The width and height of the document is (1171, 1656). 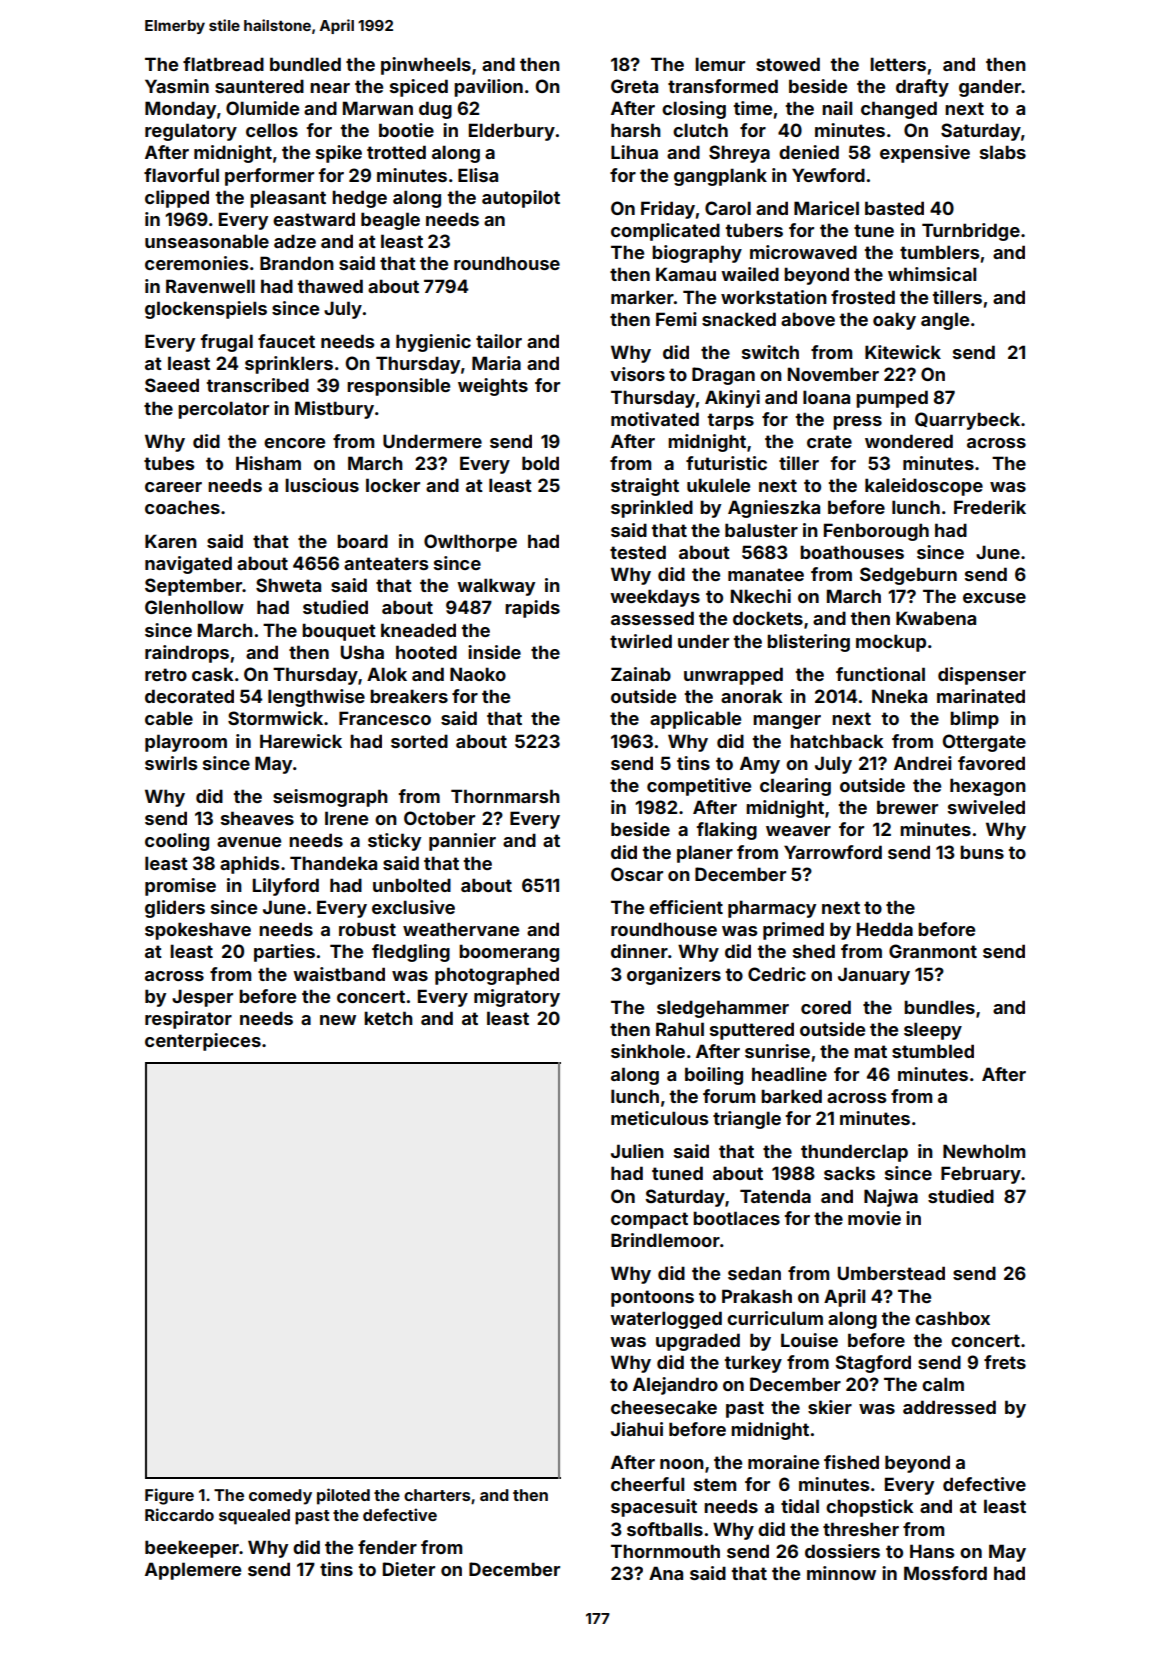 I want to click on piloted, so click(x=343, y=1496).
